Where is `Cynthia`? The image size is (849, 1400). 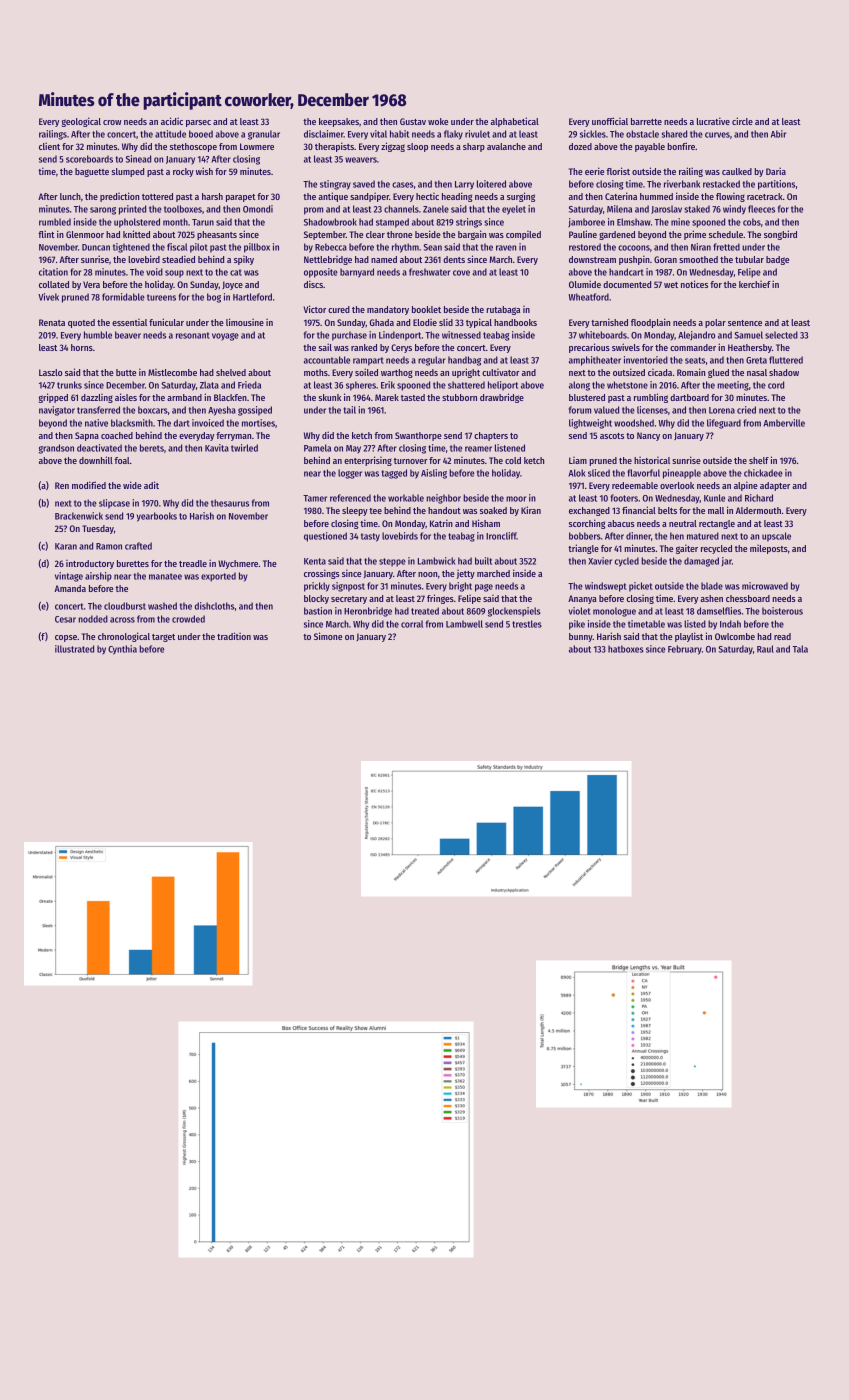 Cynthia is located at coordinates (122, 650).
